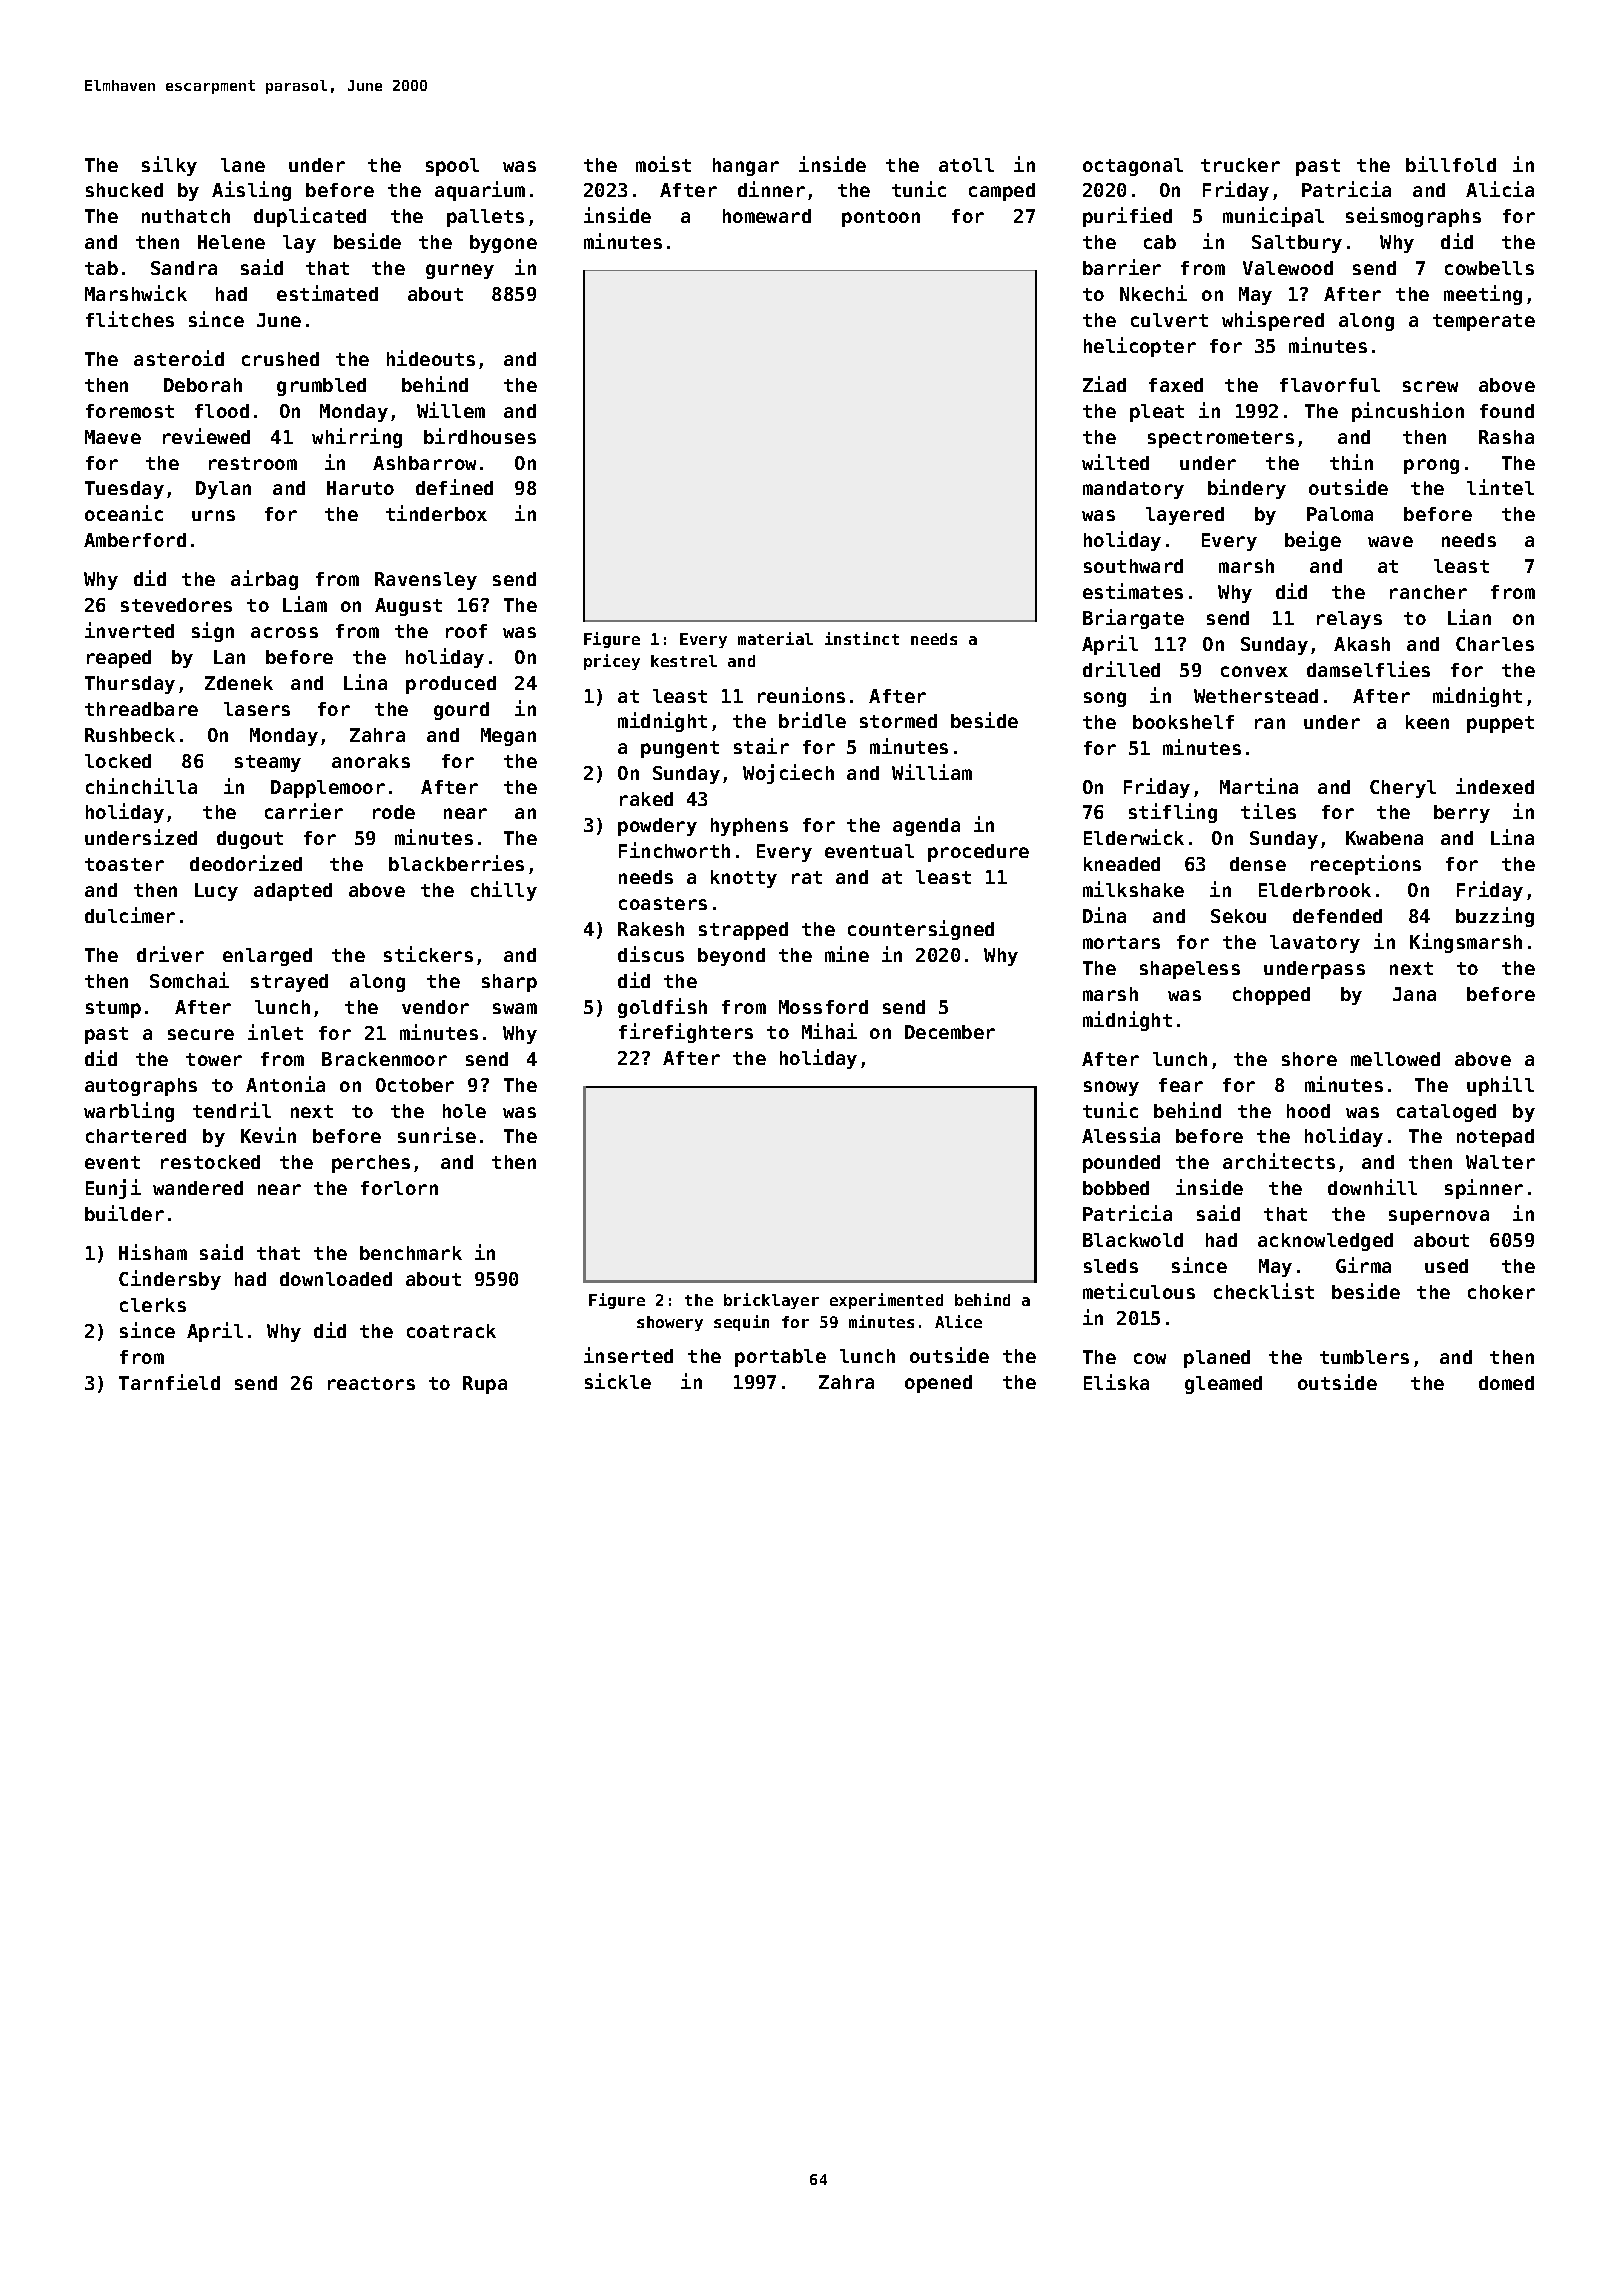 This screenshot has width=1620, height=2292. Describe the element at coordinates (1330, 385) in the screenshot. I see `flavorful` at that location.
